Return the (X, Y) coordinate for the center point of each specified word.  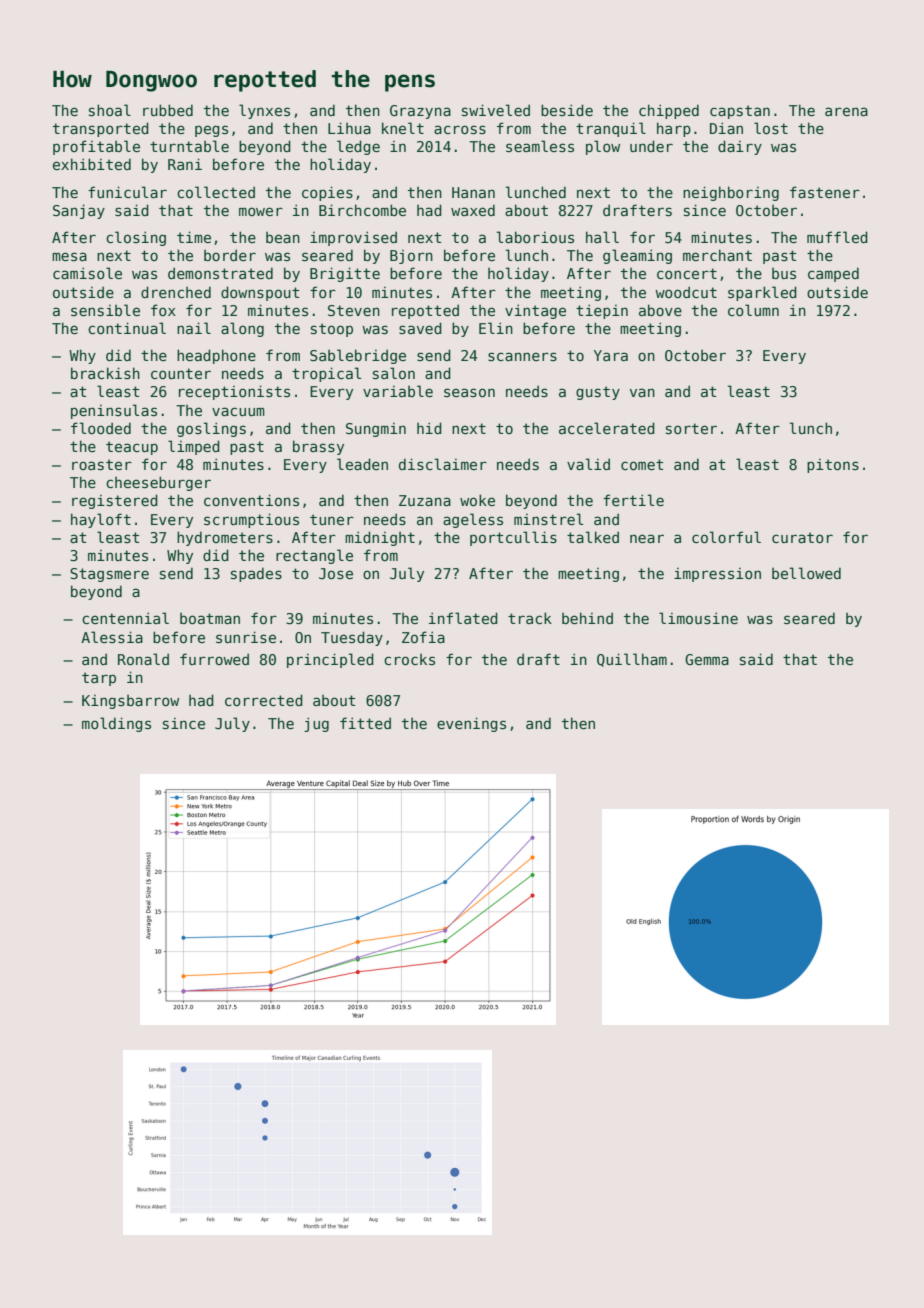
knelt (403, 128)
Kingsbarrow (130, 702)
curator (802, 537)
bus (784, 273)
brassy (318, 447)
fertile (633, 500)
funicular (127, 192)
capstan (740, 112)
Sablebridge (358, 356)
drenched (176, 292)
